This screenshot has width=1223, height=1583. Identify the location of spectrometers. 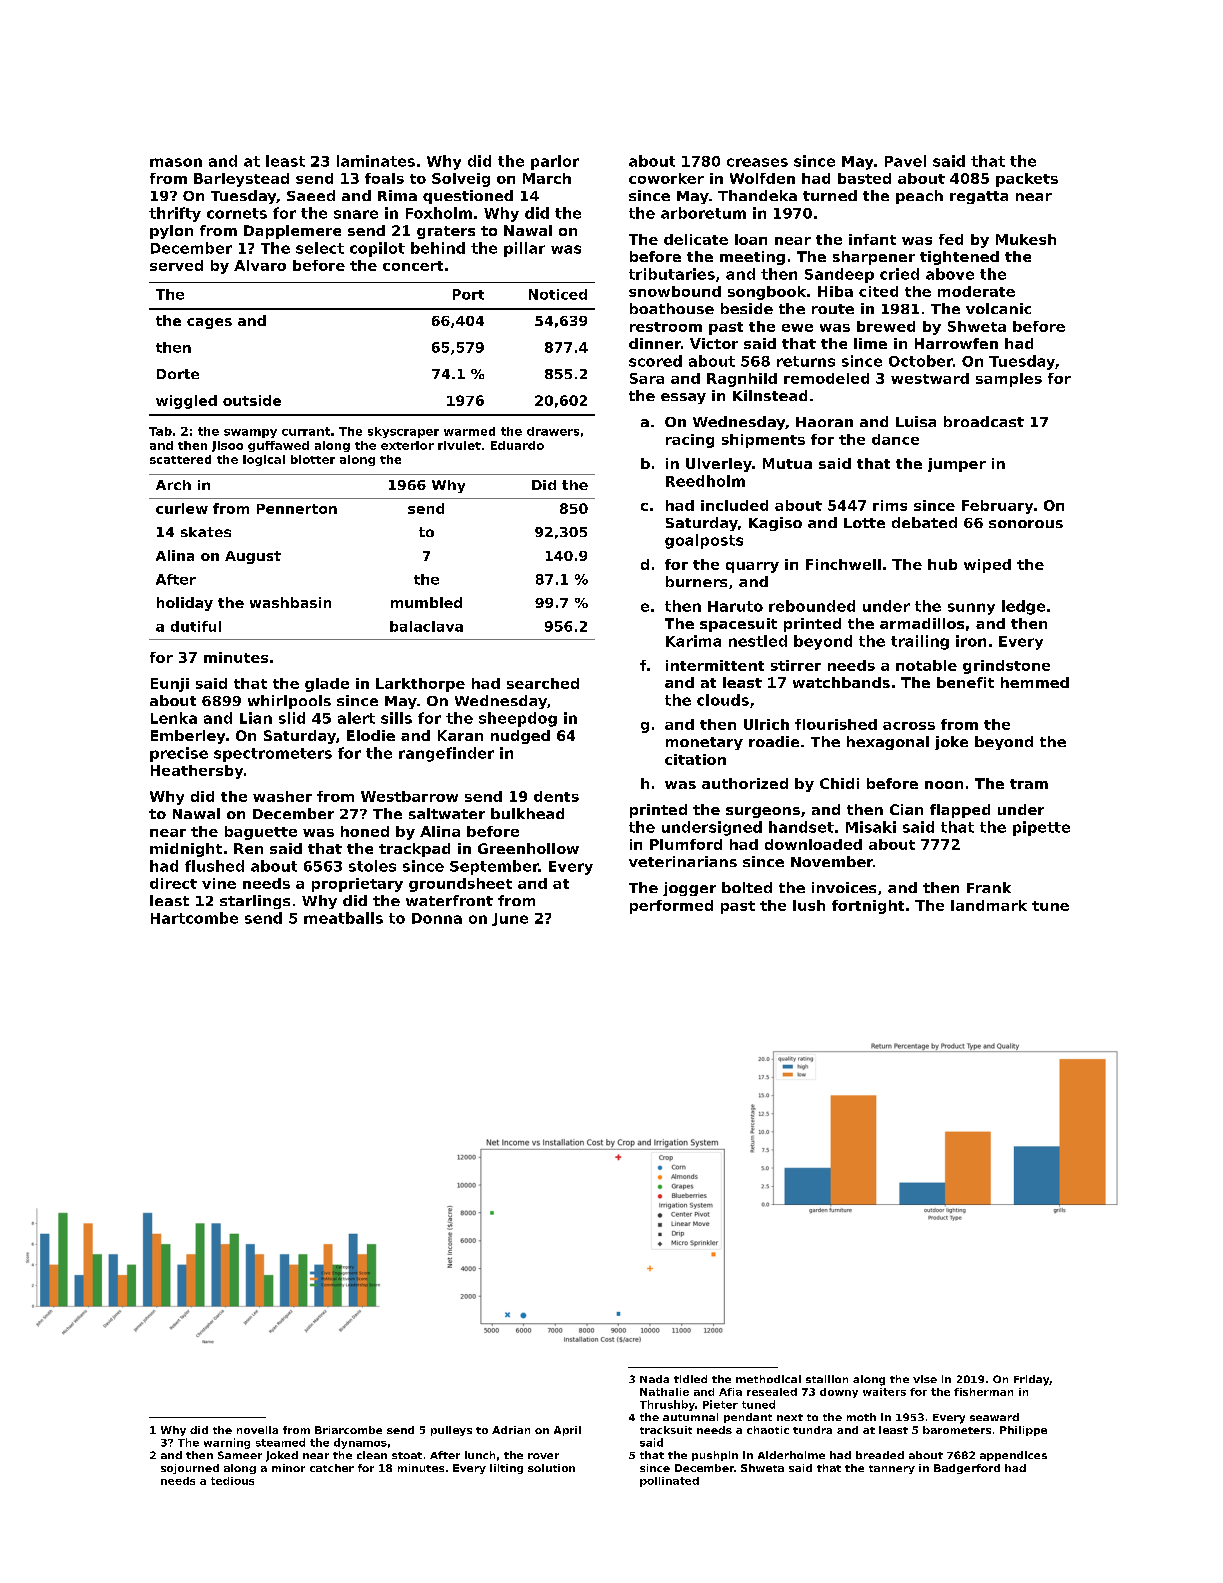
(273, 755).
